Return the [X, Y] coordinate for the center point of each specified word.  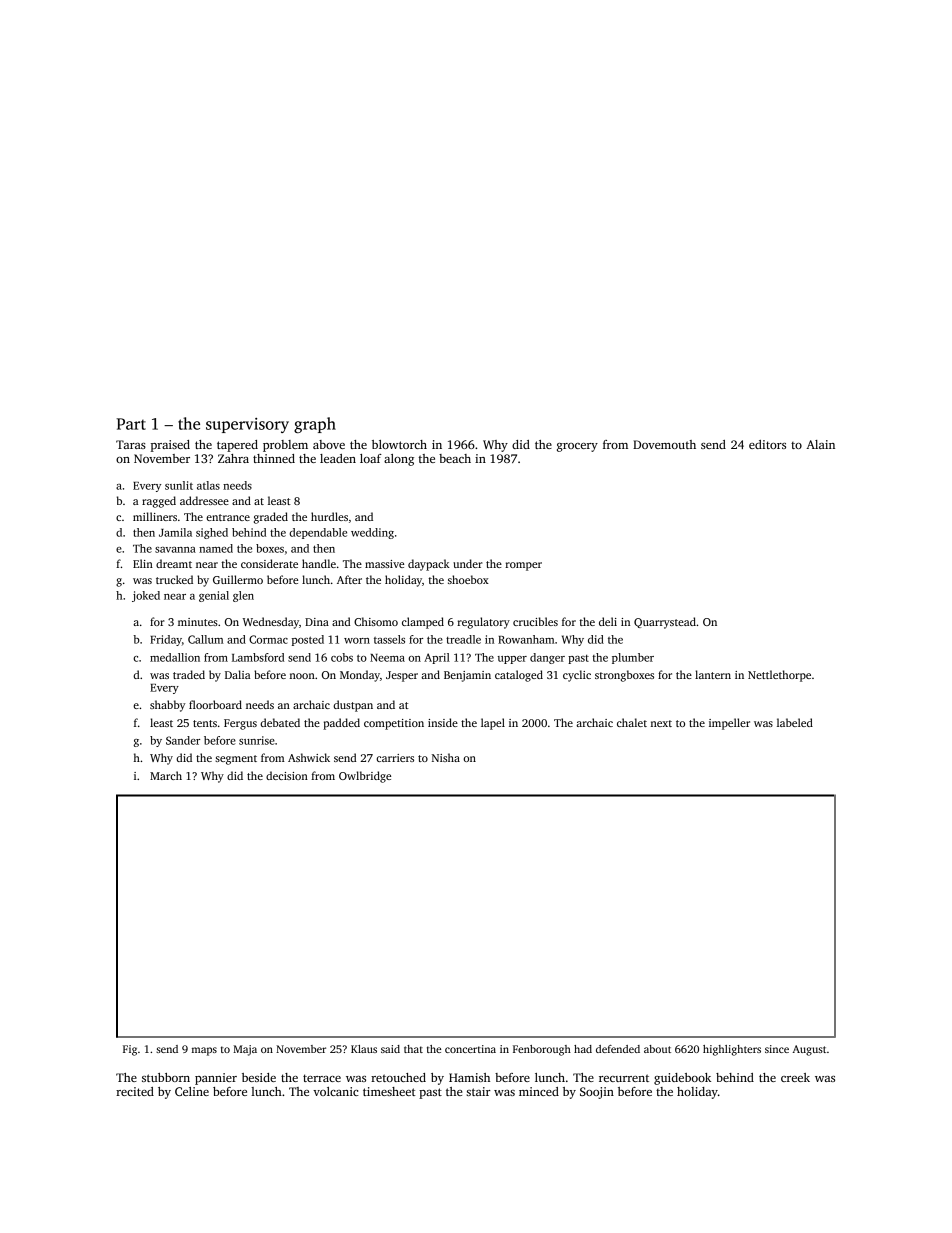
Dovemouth [664, 444]
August [809, 1050]
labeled [795, 722]
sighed [212, 533]
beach [455, 458]
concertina [470, 1049]
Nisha [446, 757]
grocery [577, 447]
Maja [245, 1050]
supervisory [247, 425]
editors [767, 444]
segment [236, 760]
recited [135, 1091]
